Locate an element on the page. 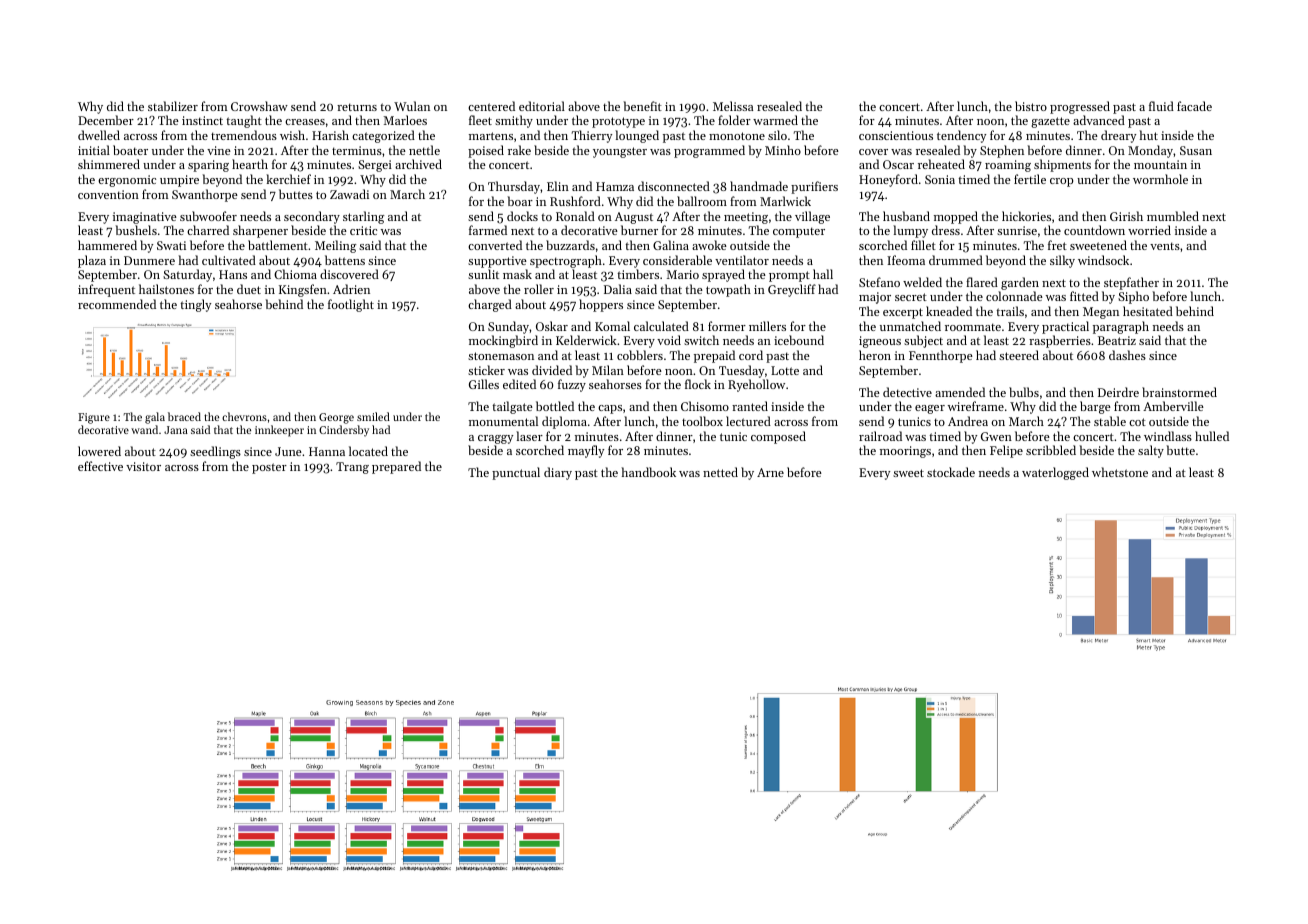 The height and width of the document is (924, 1308). fuzzy is located at coordinates (572, 385).
